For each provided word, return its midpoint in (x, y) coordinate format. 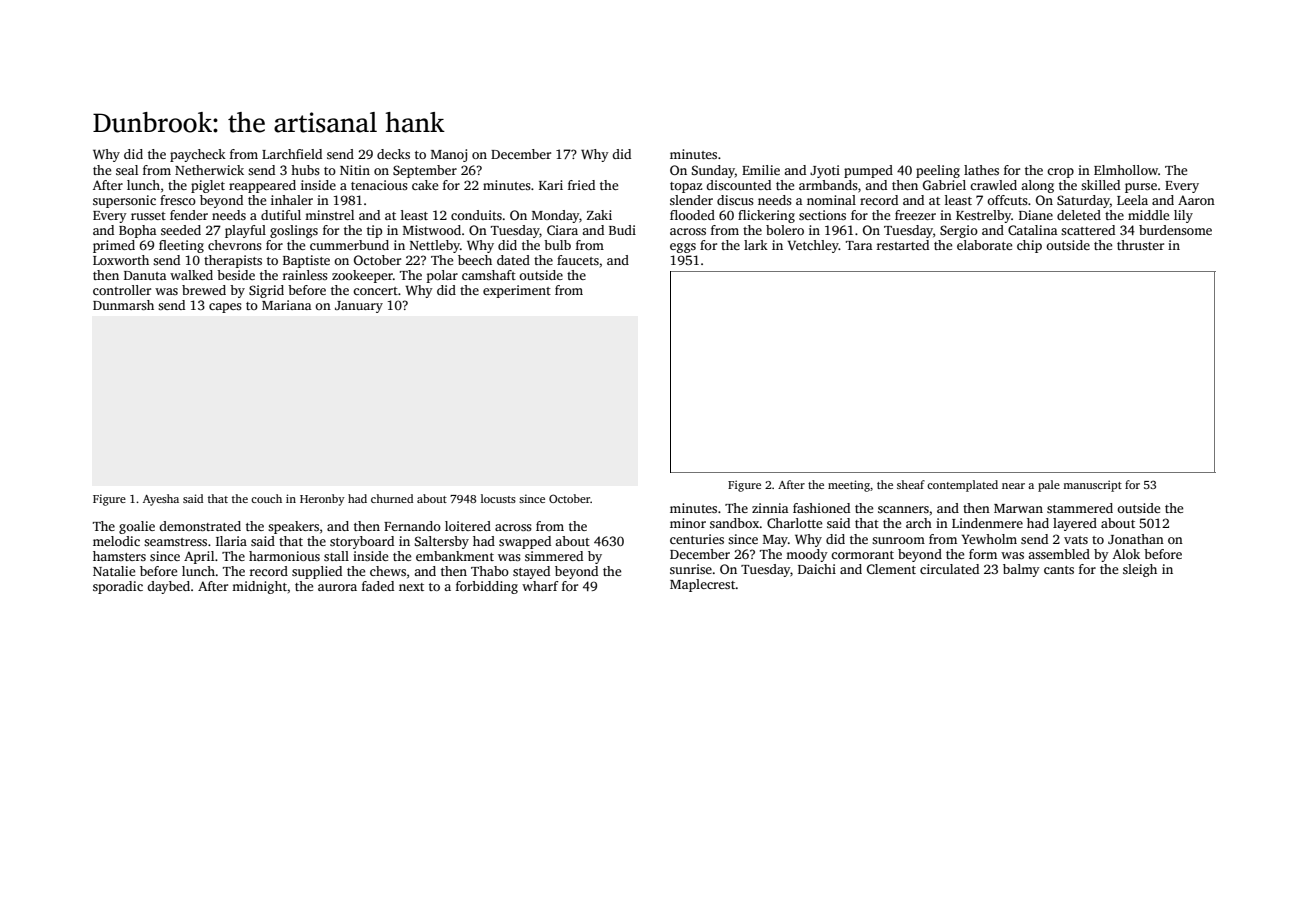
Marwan (1018, 508)
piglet (208, 186)
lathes (981, 170)
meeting (849, 486)
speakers (293, 527)
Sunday (713, 171)
